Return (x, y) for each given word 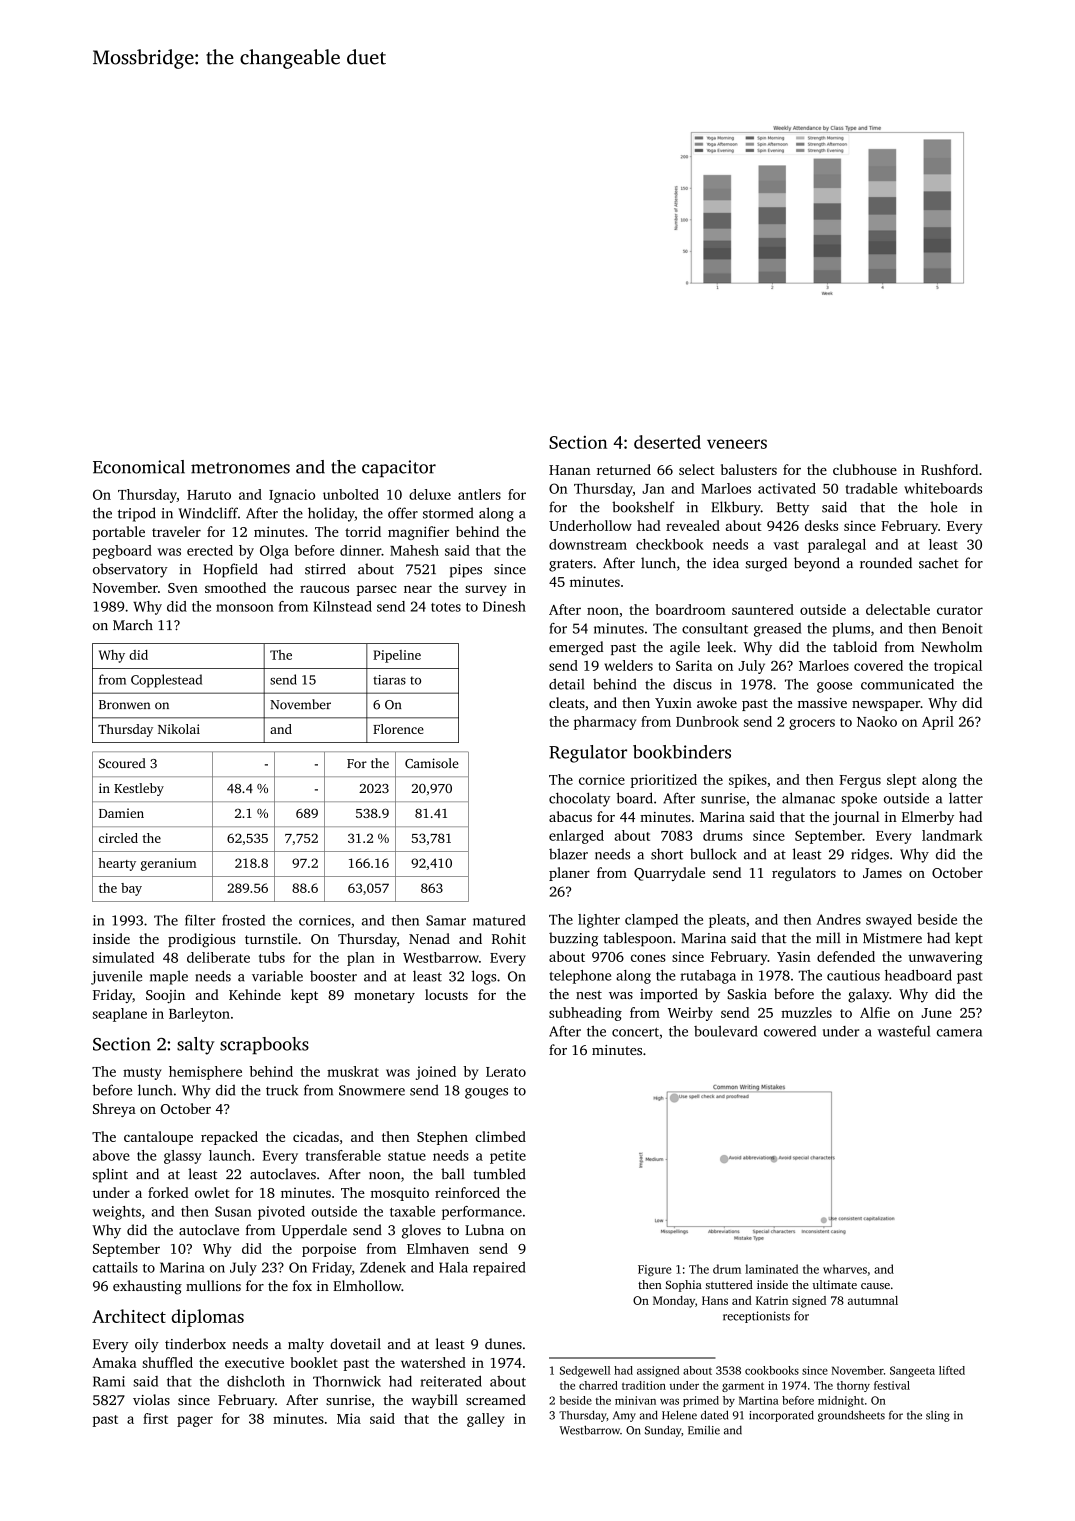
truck (282, 1090)
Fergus (860, 781)
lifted (952, 1370)
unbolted (351, 494)
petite (508, 1157)
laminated (771, 1269)
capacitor (399, 468)
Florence (398, 729)
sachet (939, 563)
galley (485, 1420)
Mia (349, 1418)
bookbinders (682, 752)
